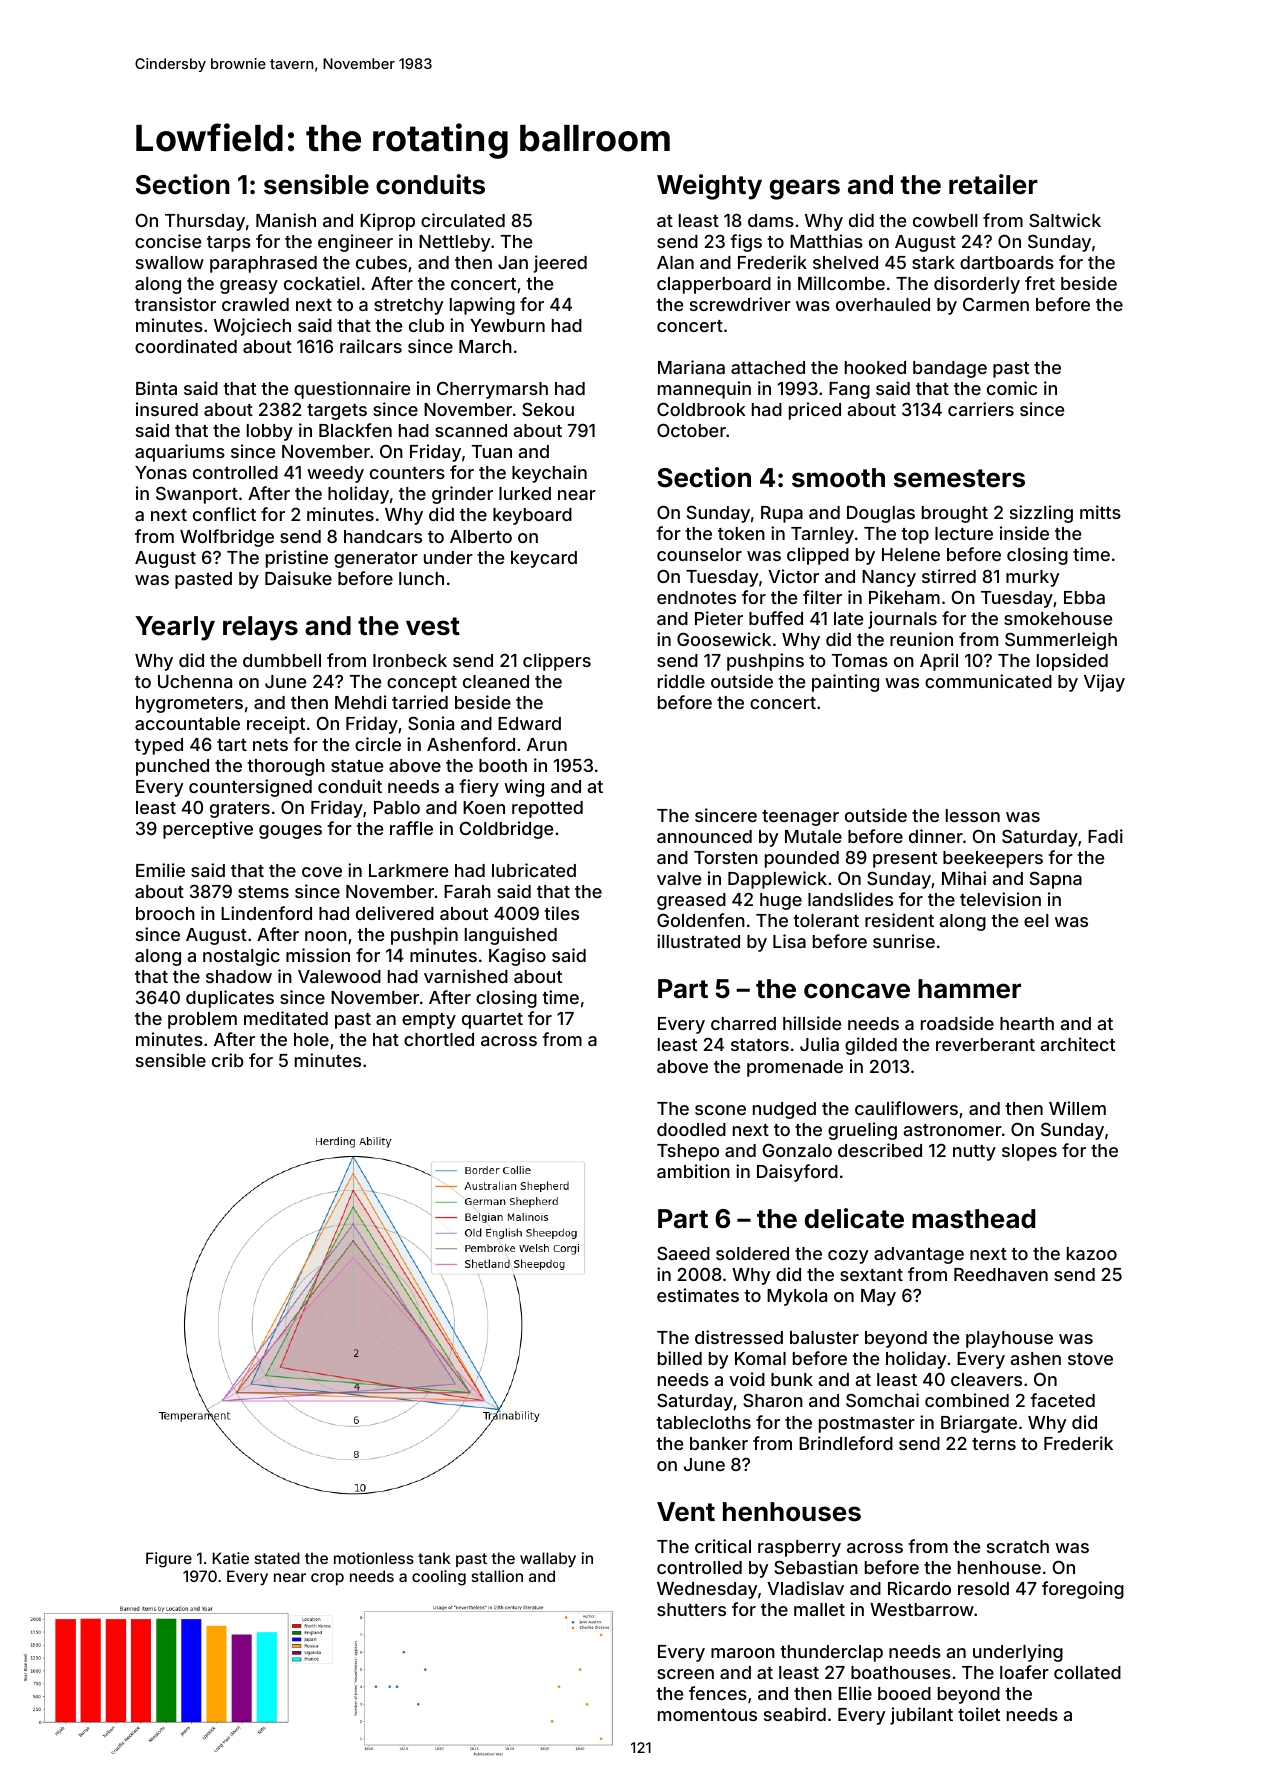 The width and height of the document is (1261, 1783). What do you see at coordinates (1100, 512) in the document?
I see `mitts` at bounding box center [1100, 512].
